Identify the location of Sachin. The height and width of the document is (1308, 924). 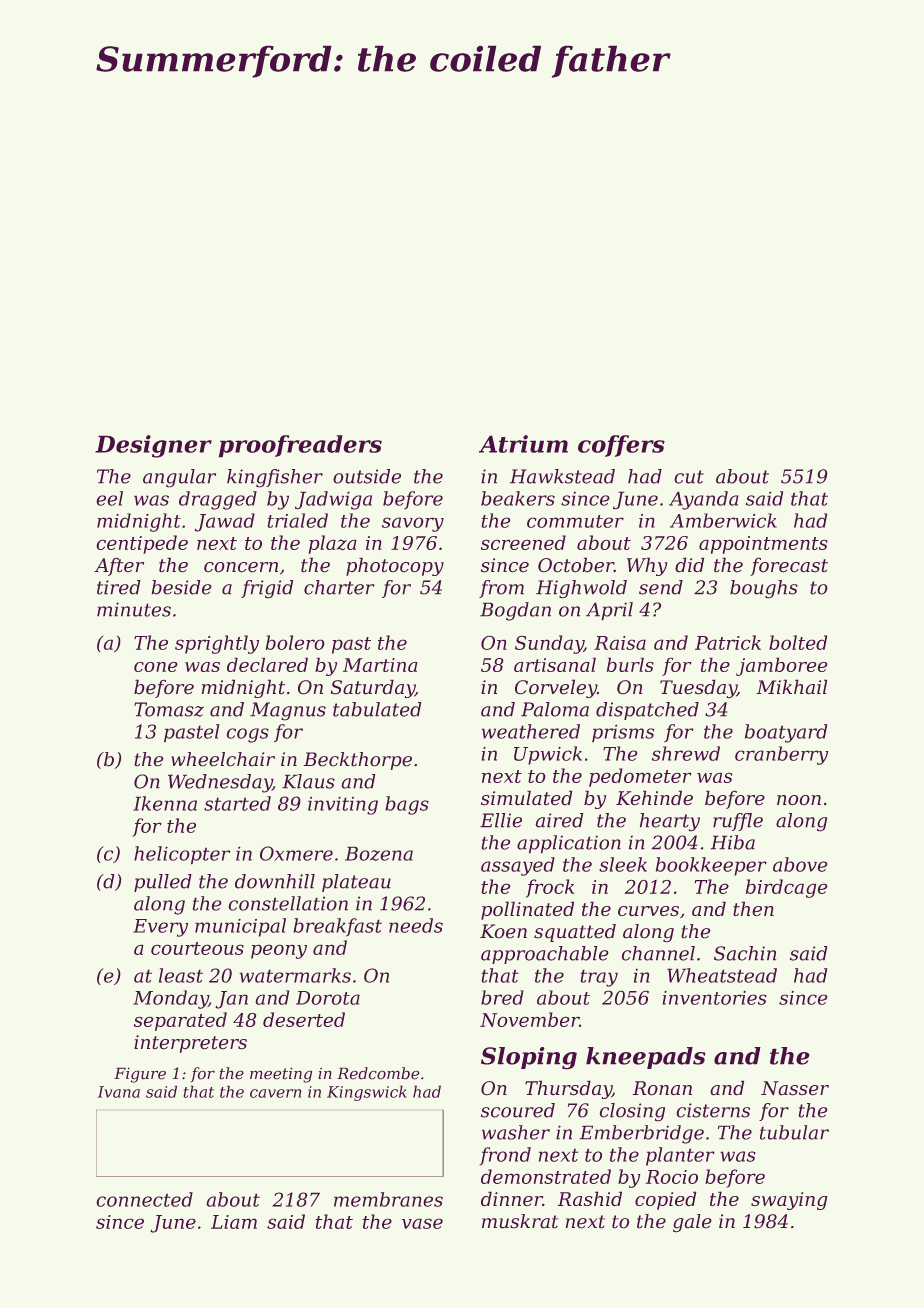
(745, 953).
